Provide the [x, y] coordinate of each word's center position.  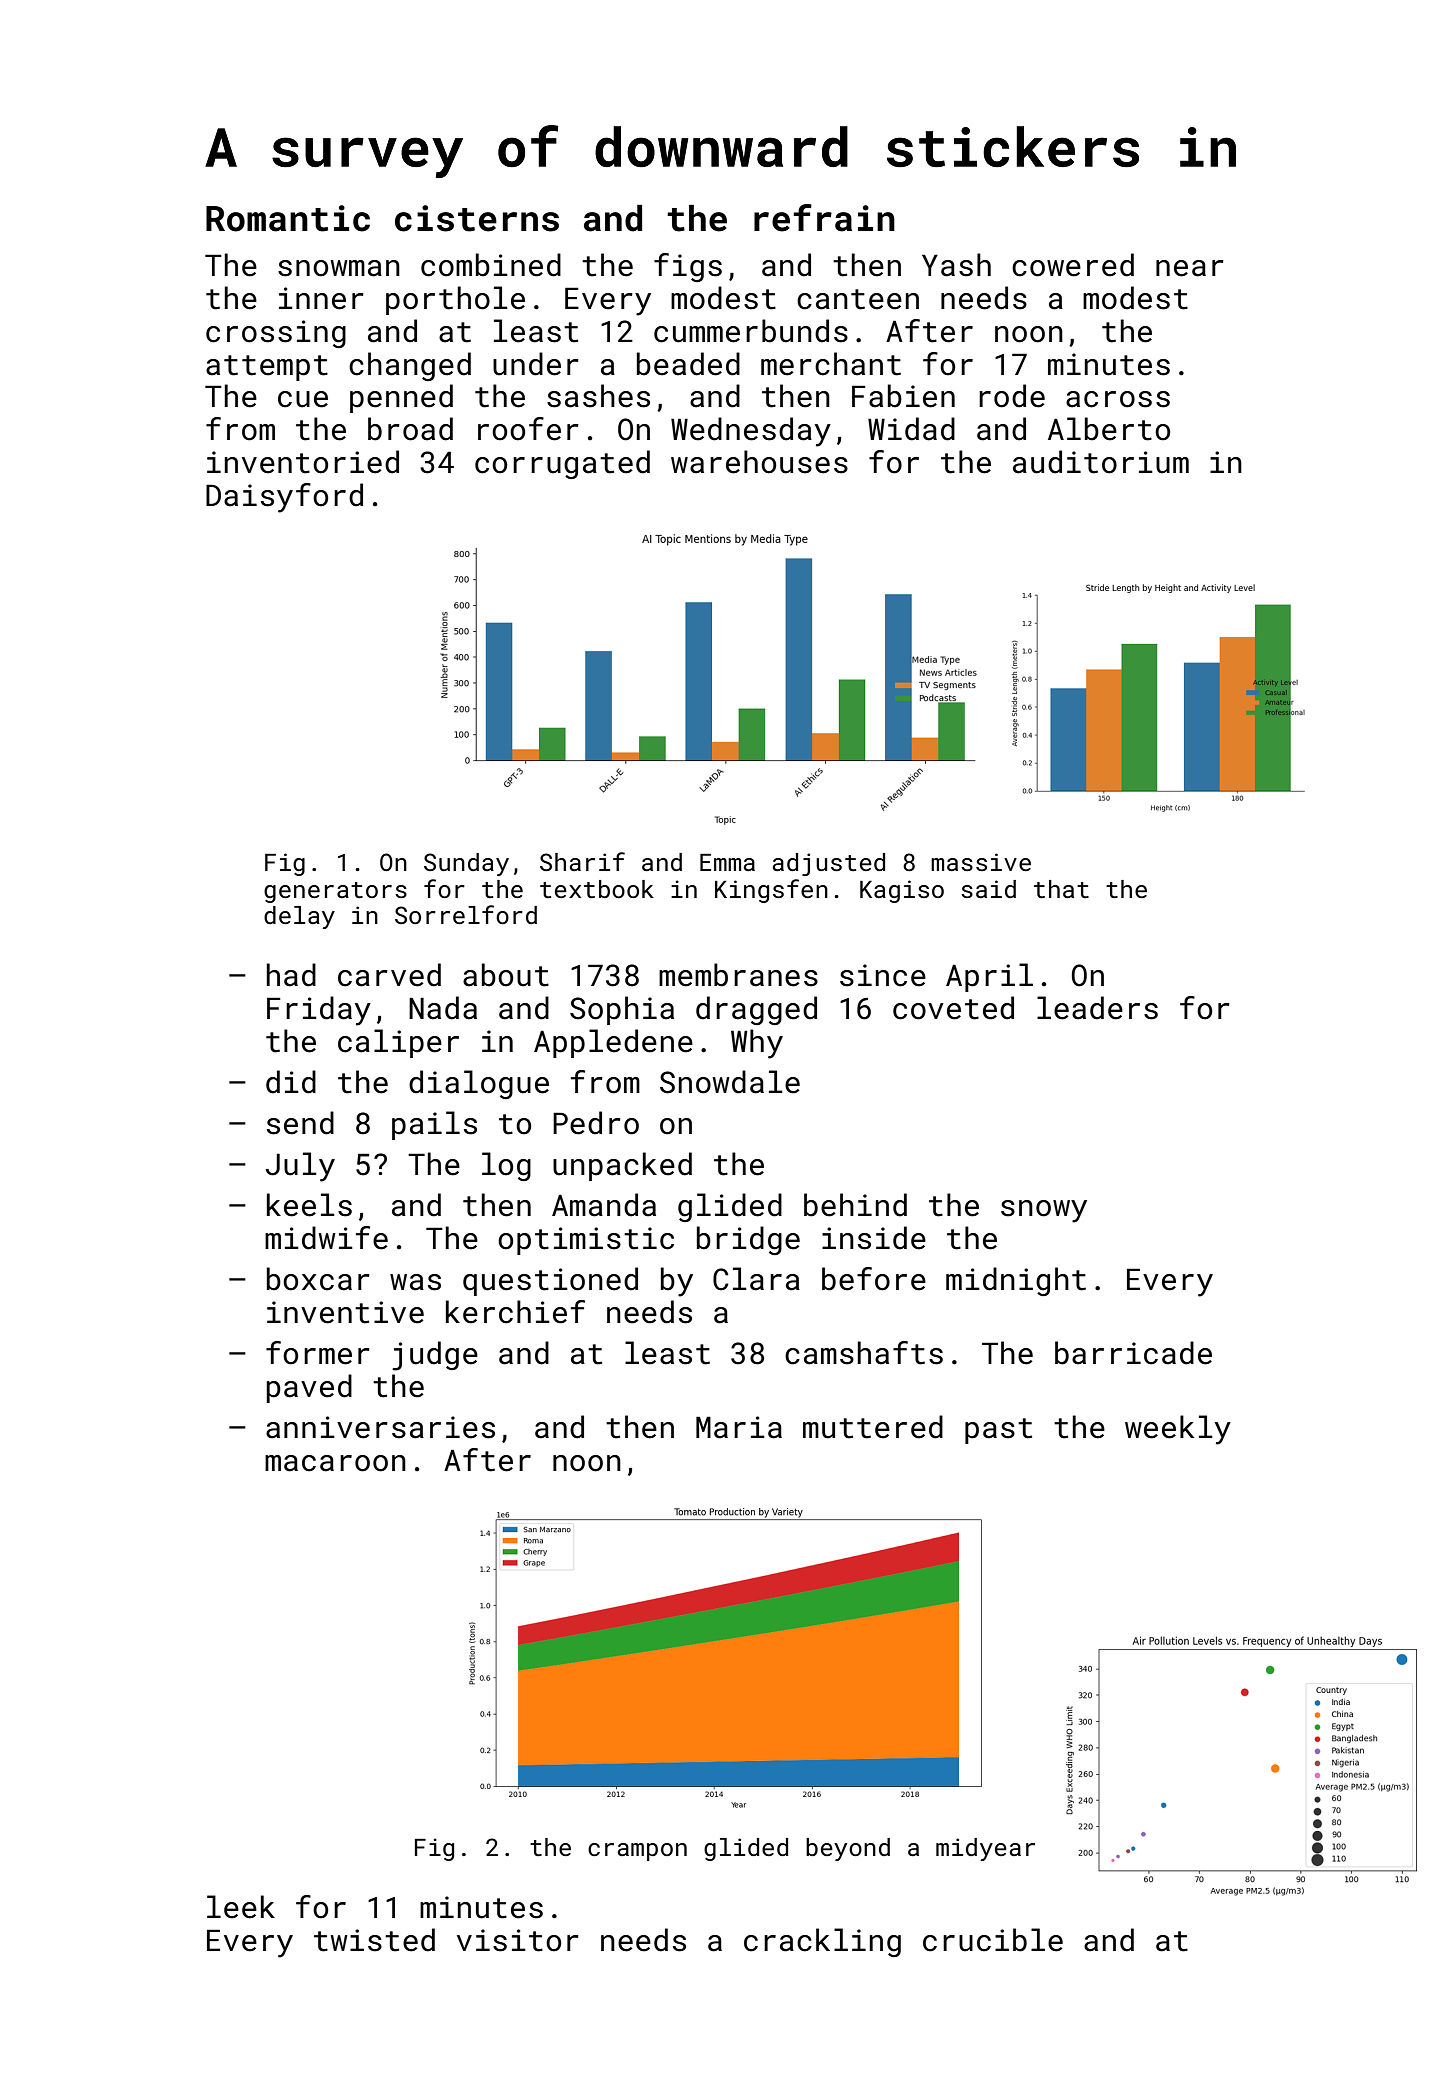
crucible [993, 1940]
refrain [824, 218]
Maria [739, 1427]
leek [241, 1907]
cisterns [477, 218]
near [1190, 268]
